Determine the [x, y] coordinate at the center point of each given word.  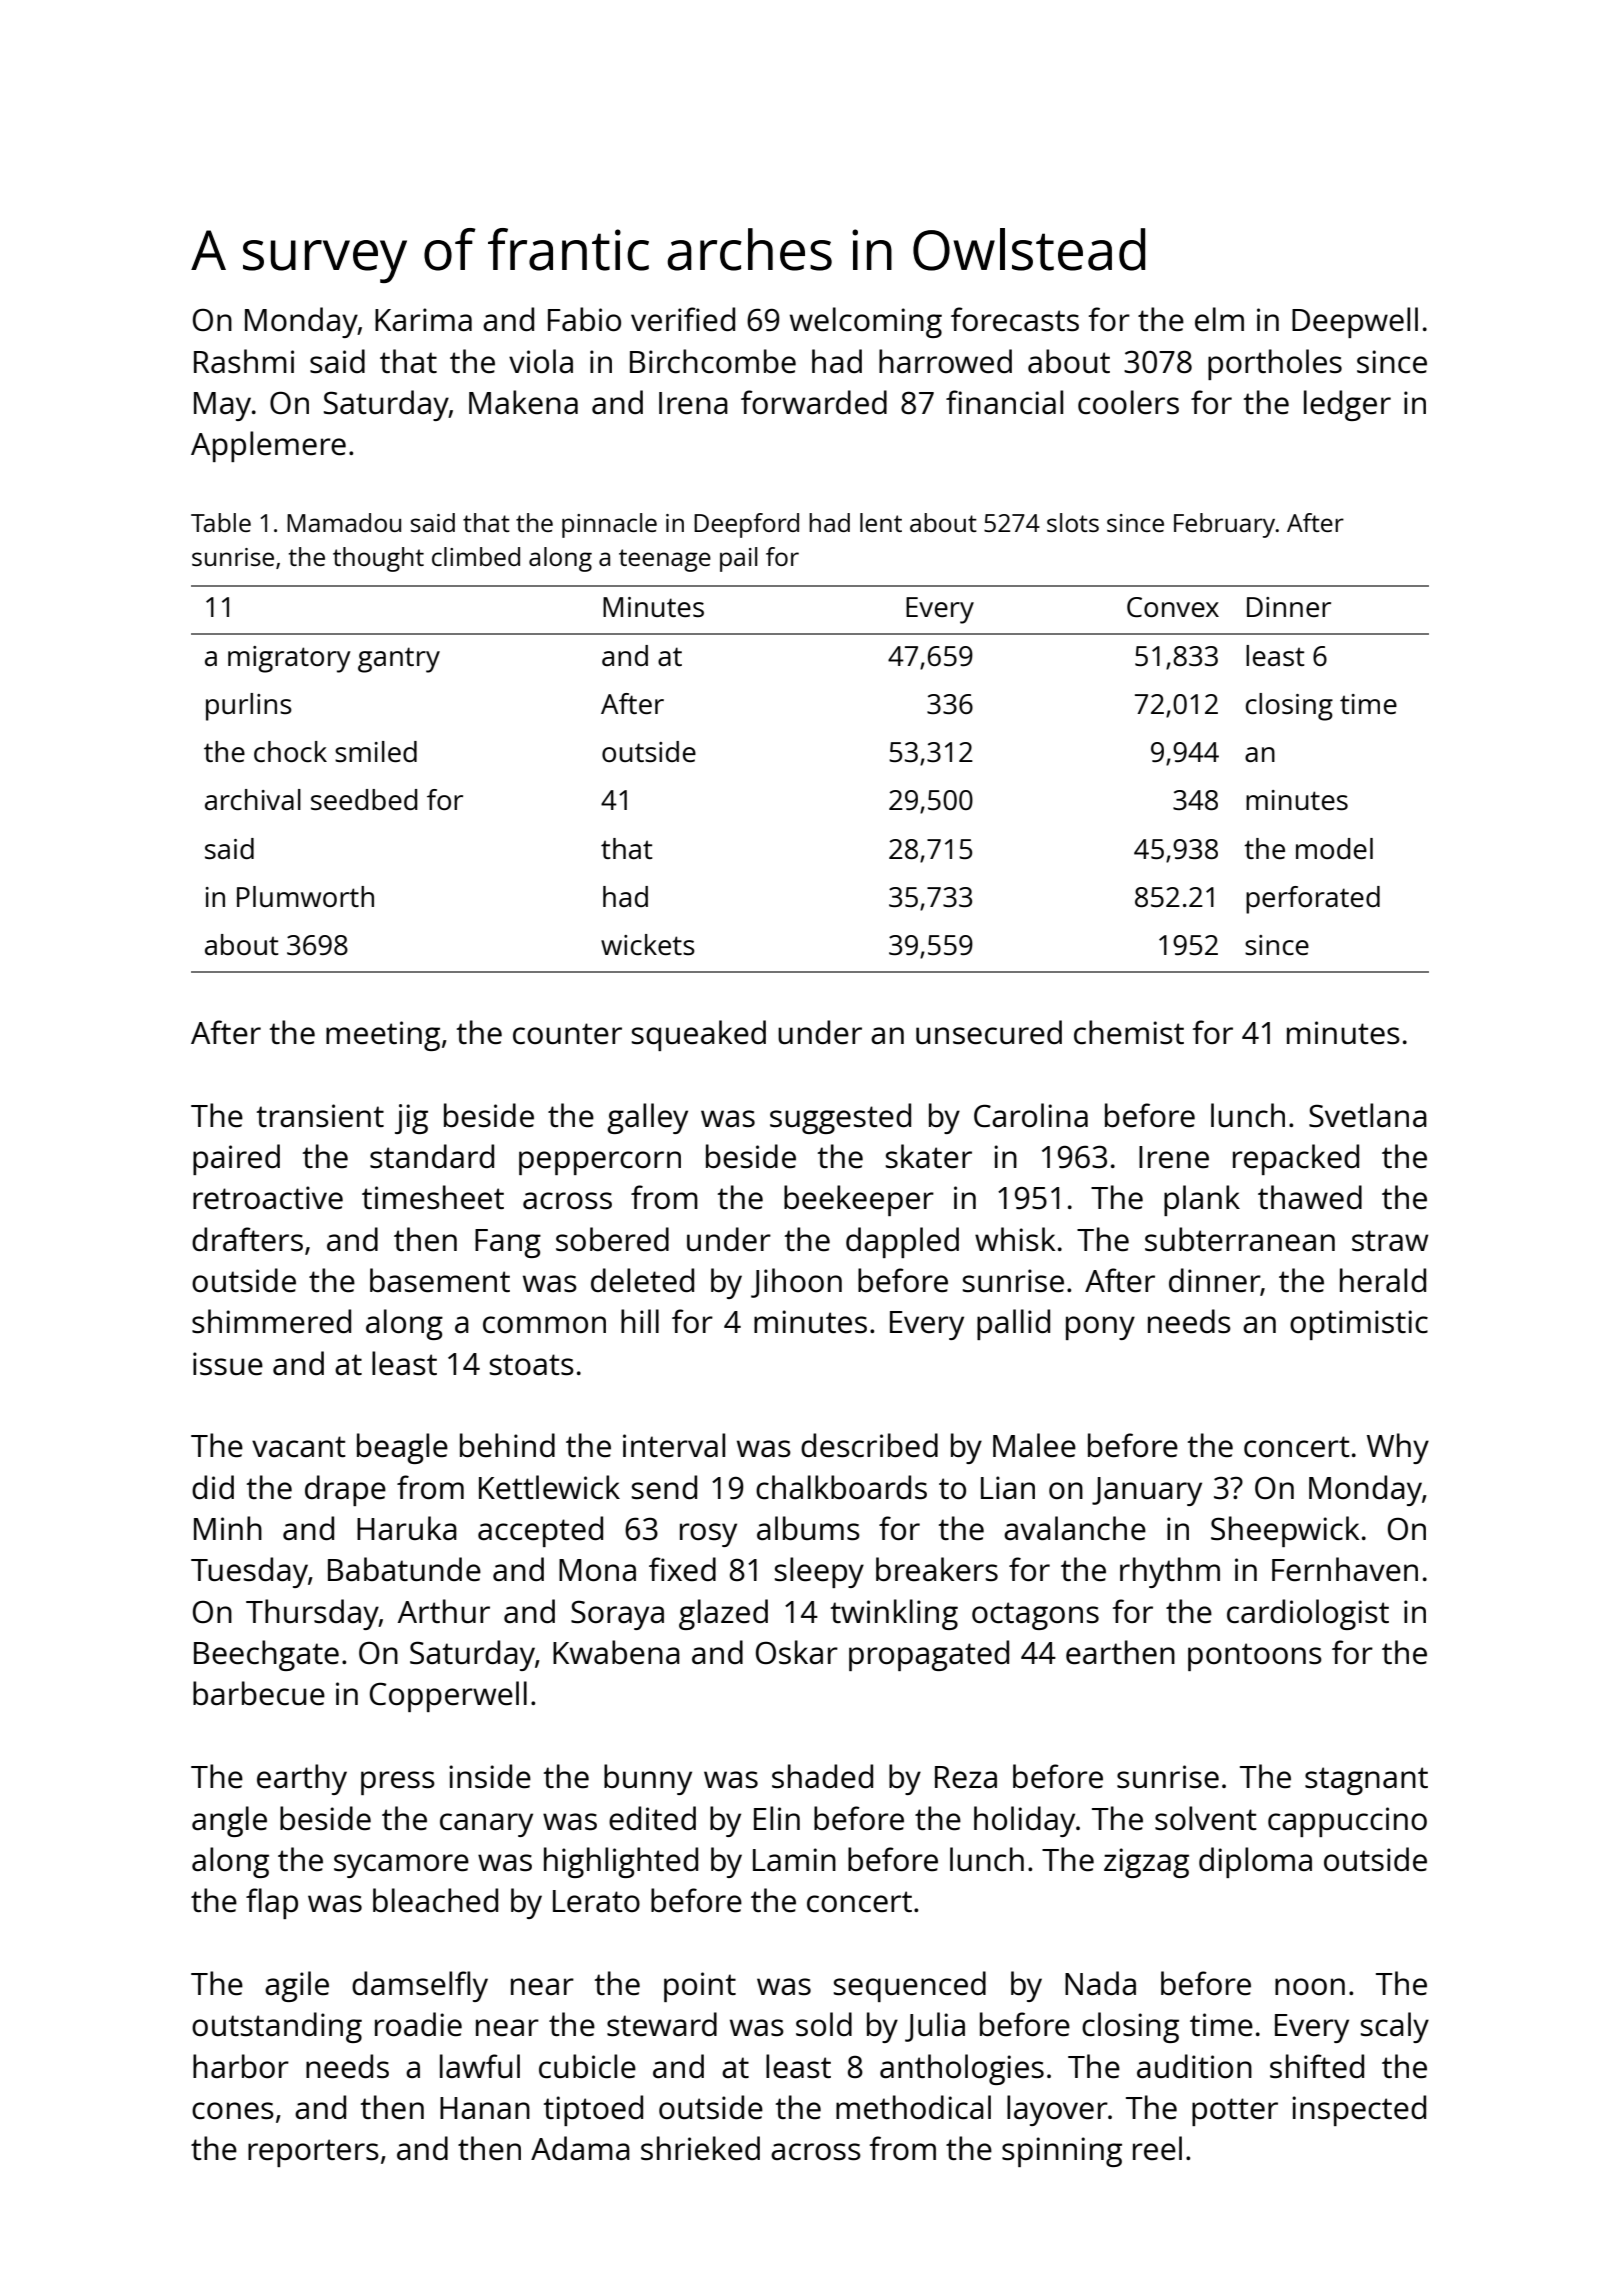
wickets [648, 944]
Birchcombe [713, 361]
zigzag [1146, 1863]
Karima [423, 319]
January [1147, 1491]
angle [229, 1821]
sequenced [910, 1986]
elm [1219, 319]
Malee [1034, 1445]
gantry [399, 660]
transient [320, 1116]
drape [345, 1490]
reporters [313, 2153]
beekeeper [859, 1200]
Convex [1173, 607]
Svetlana [1368, 1115]
